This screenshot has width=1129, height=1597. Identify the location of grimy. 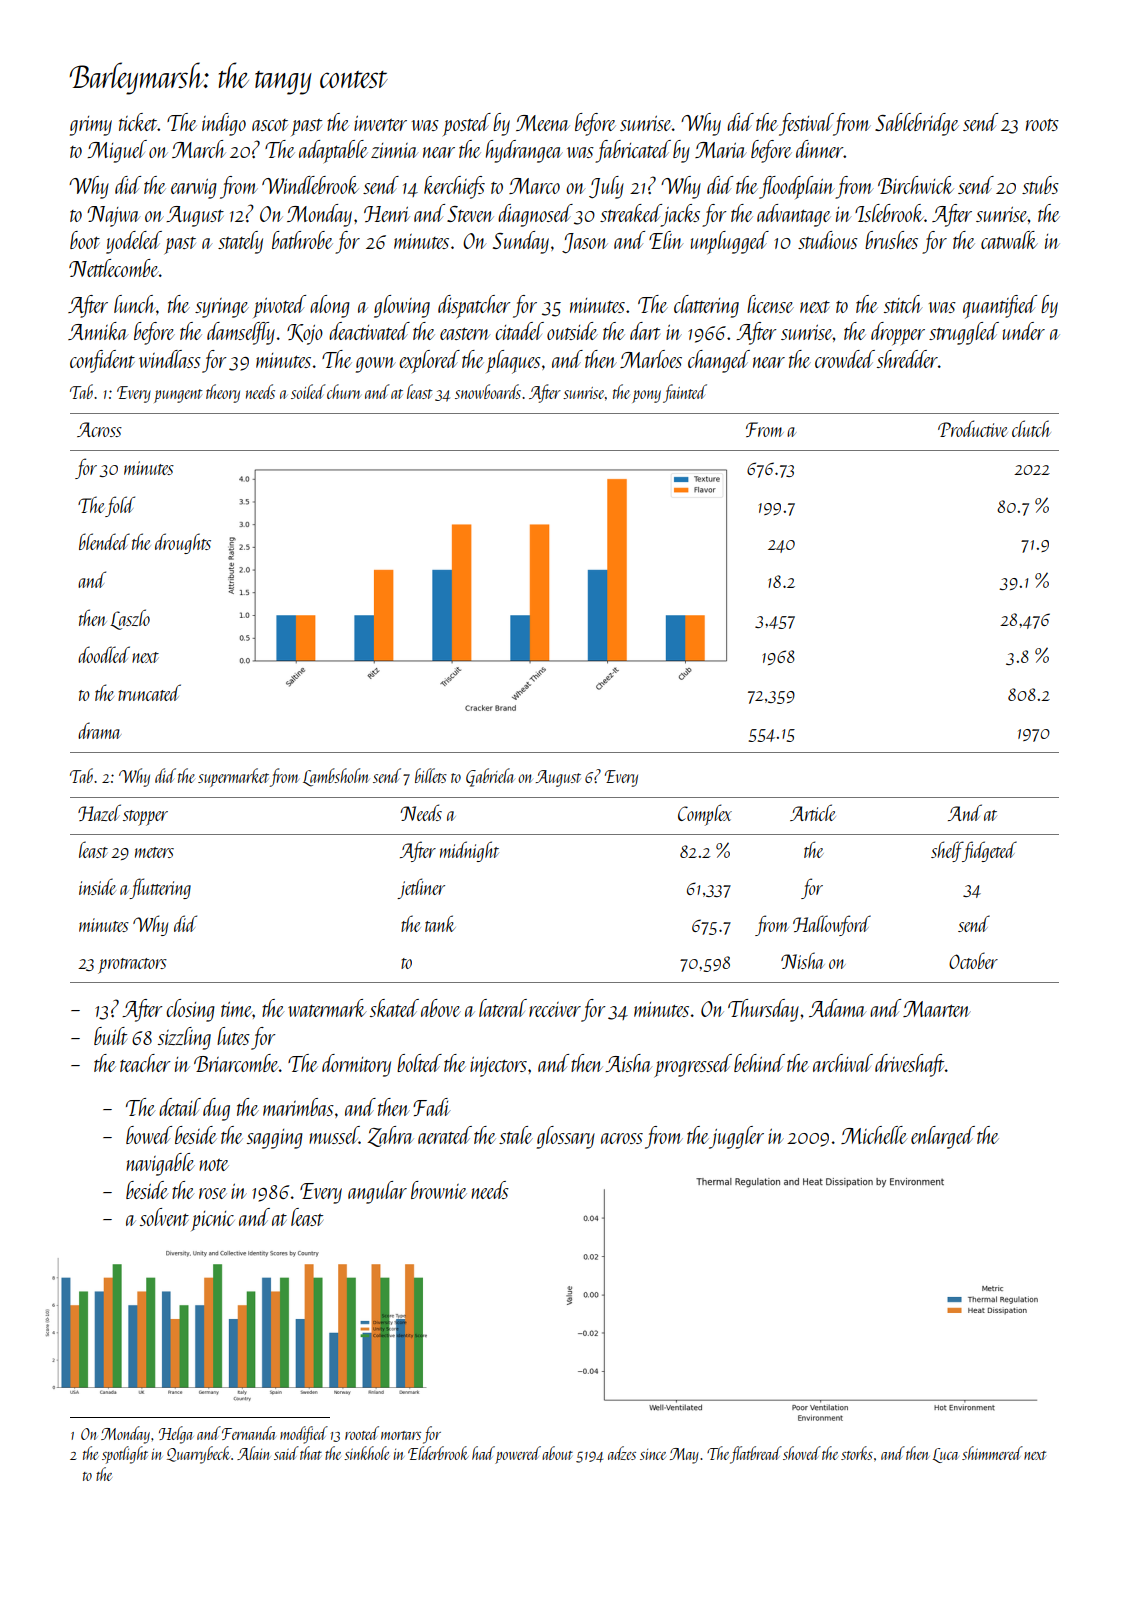
(91, 126).
